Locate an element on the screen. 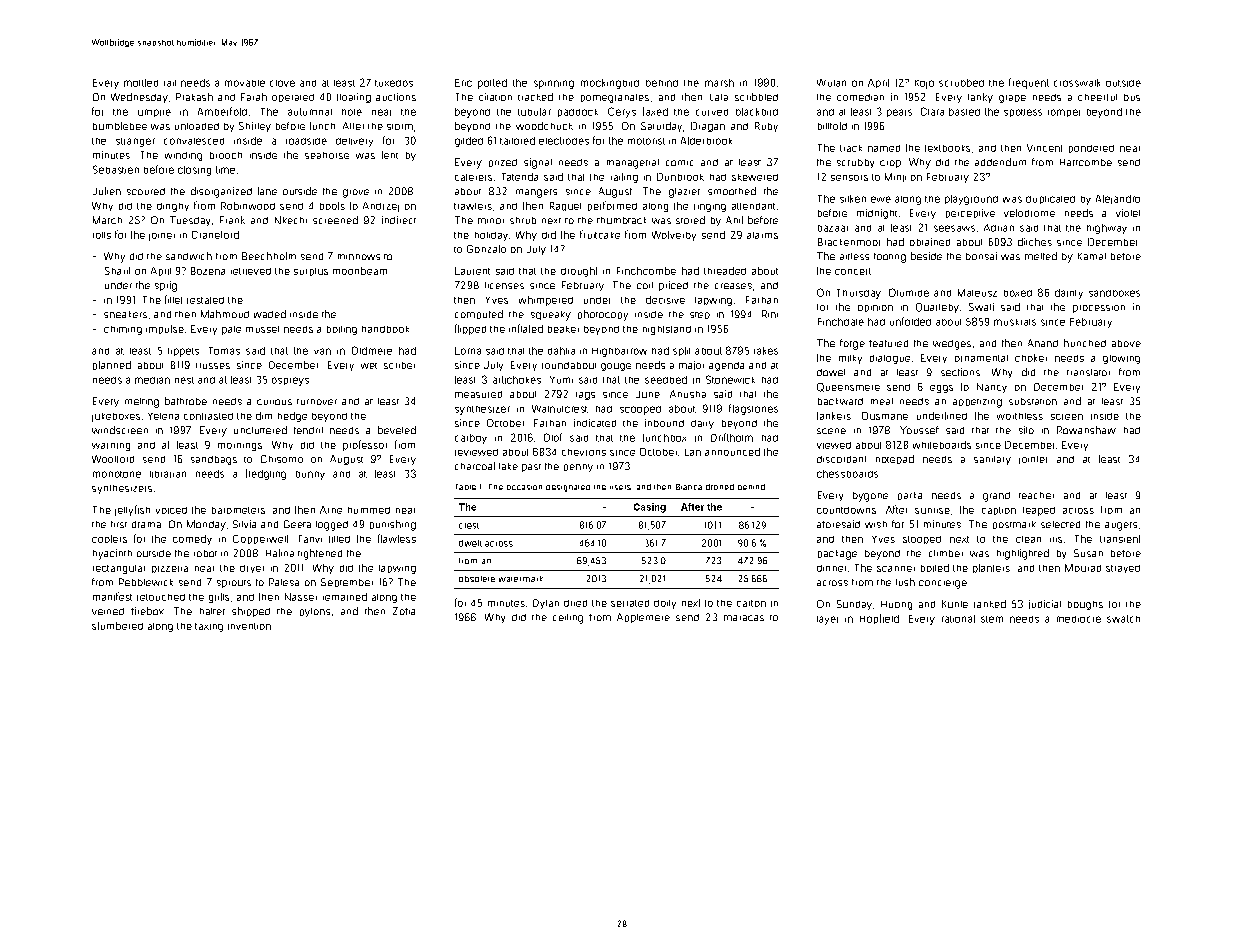 This screenshot has height=952, width=1233. droned is located at coordinates (720, 487).
